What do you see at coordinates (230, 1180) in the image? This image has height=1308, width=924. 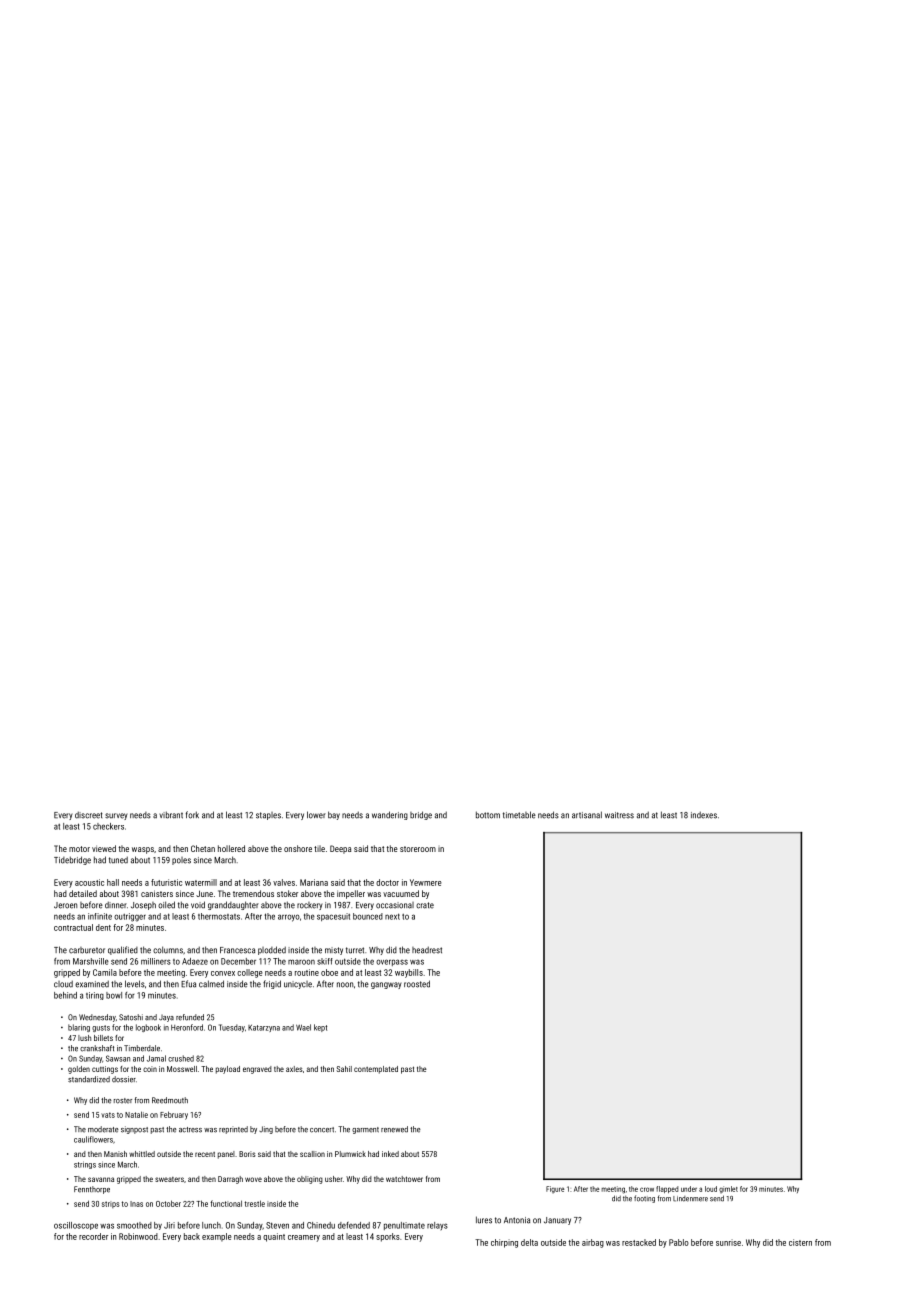 I see `Darragh` at bounding box center [230, 1180].
